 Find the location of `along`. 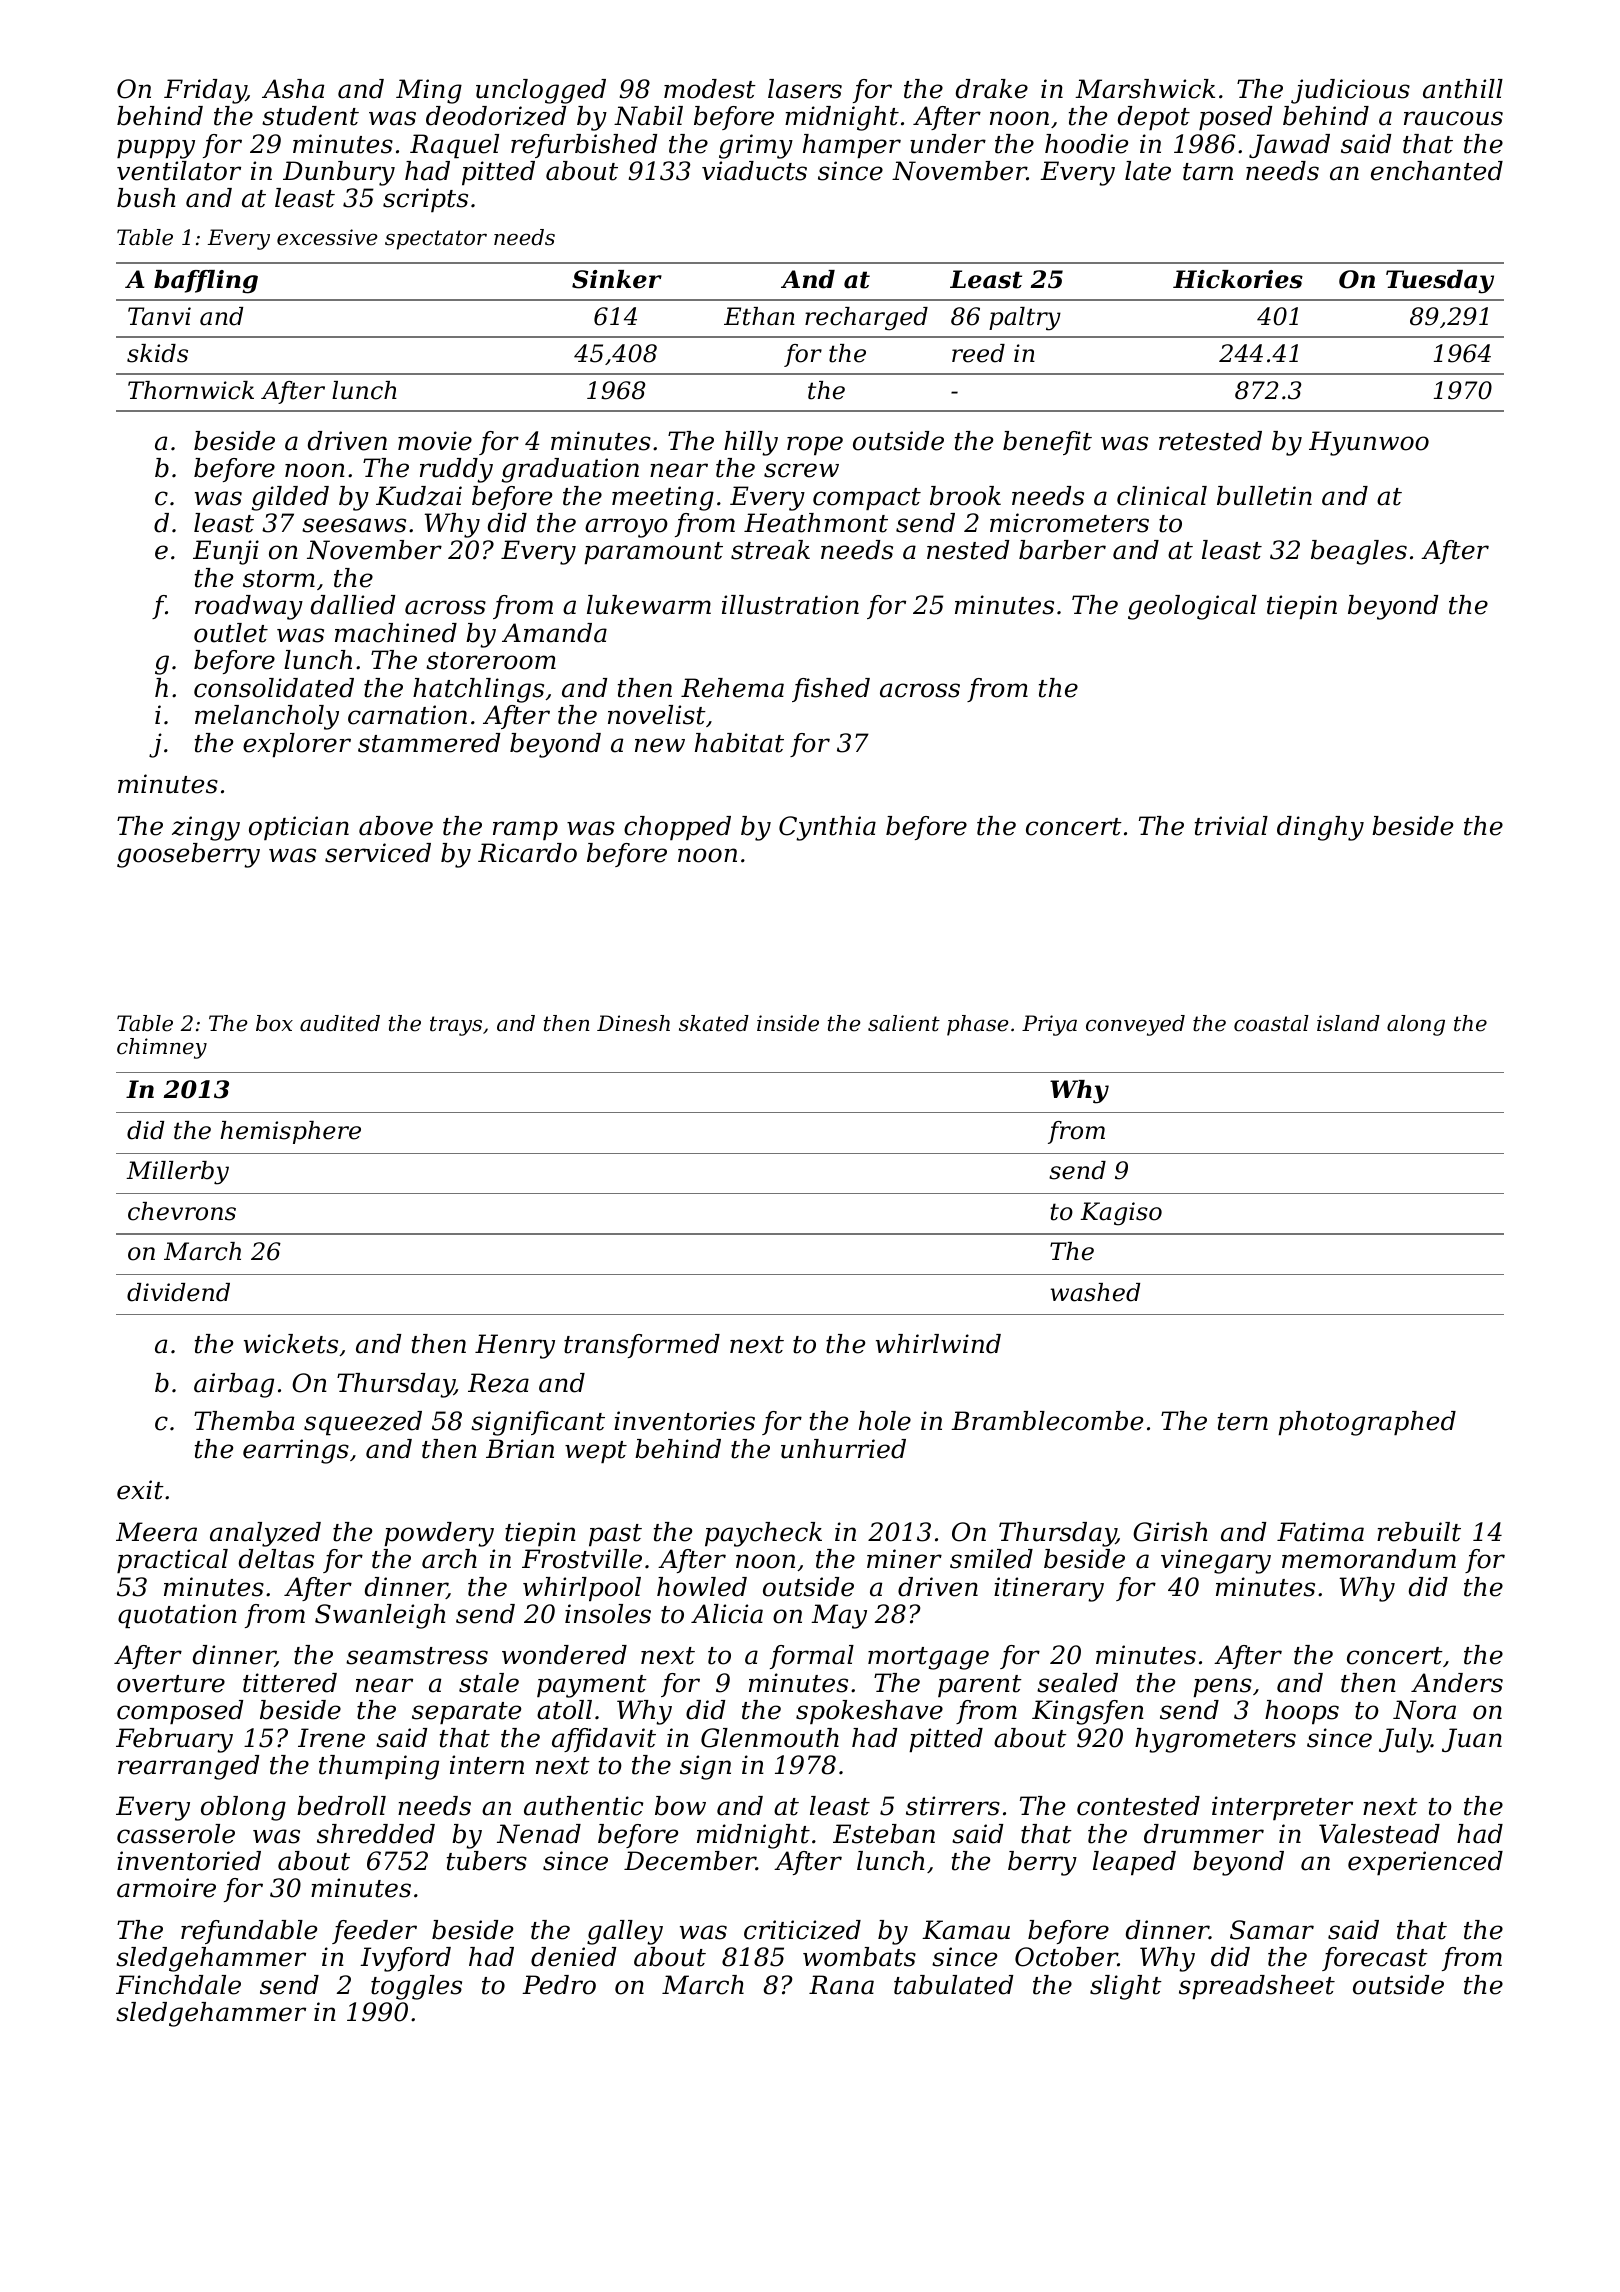

along is located at coordinates (1416, 1025).
